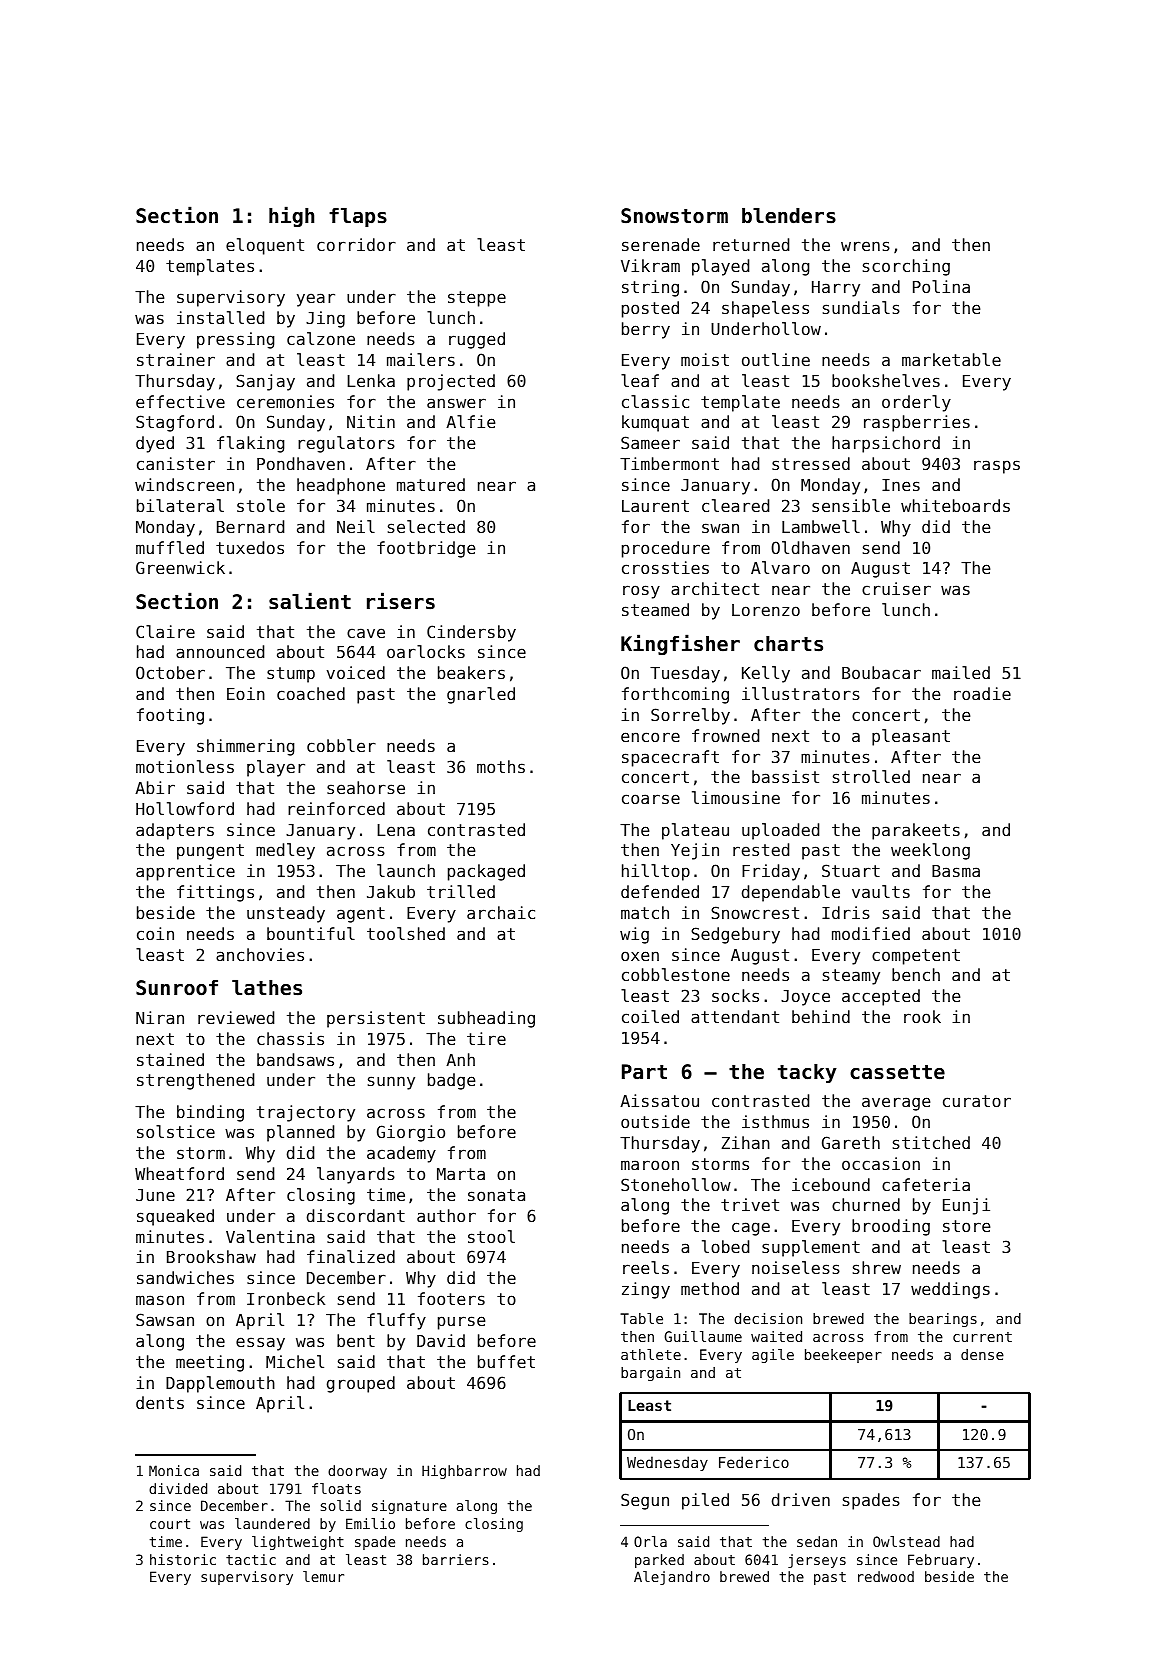 Image resolution: width=1165 pixels, height=1654 pixels. I want to click on essay, so click(260, 1344).
